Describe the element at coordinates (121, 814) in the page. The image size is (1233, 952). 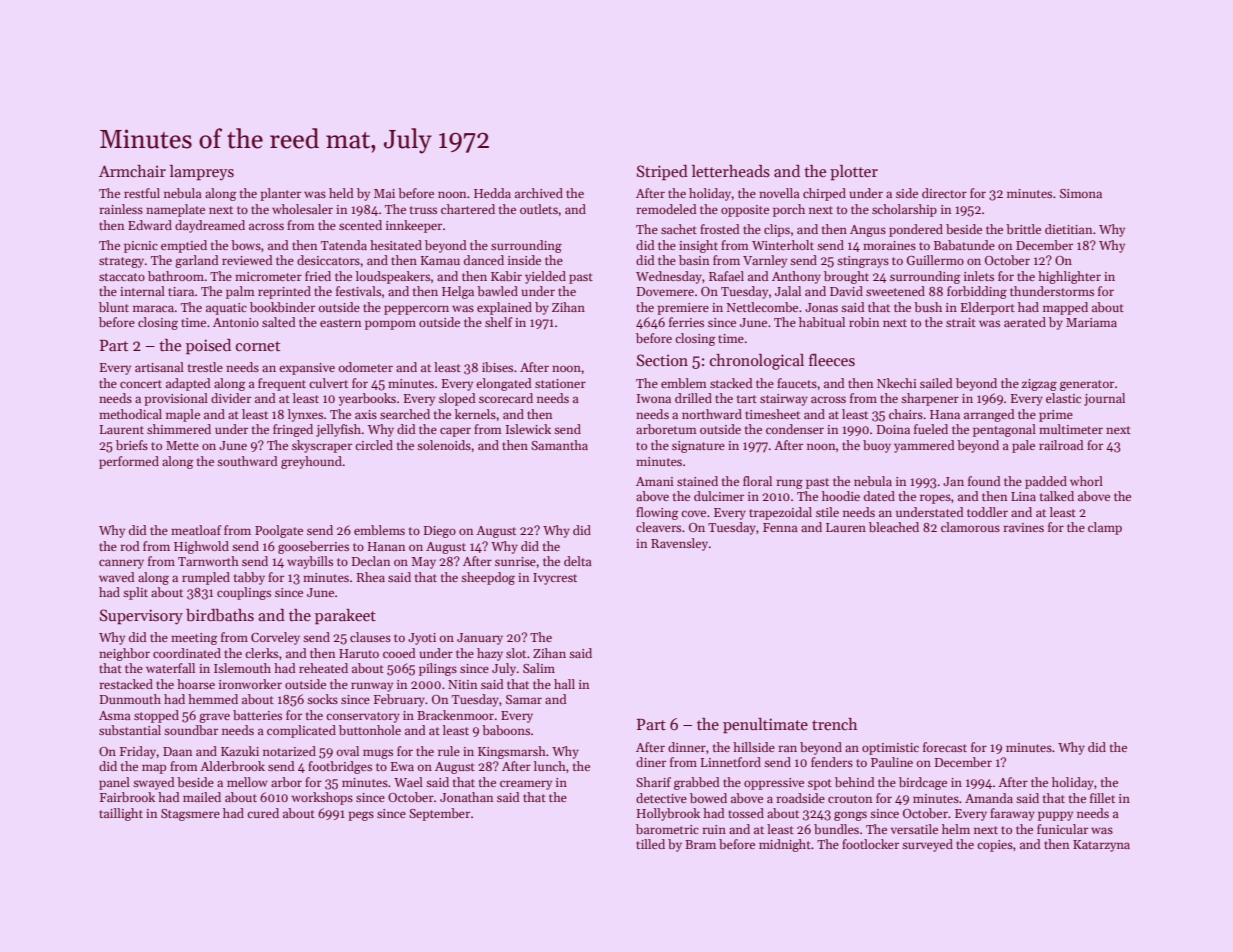
I see `taillight` at that location.
